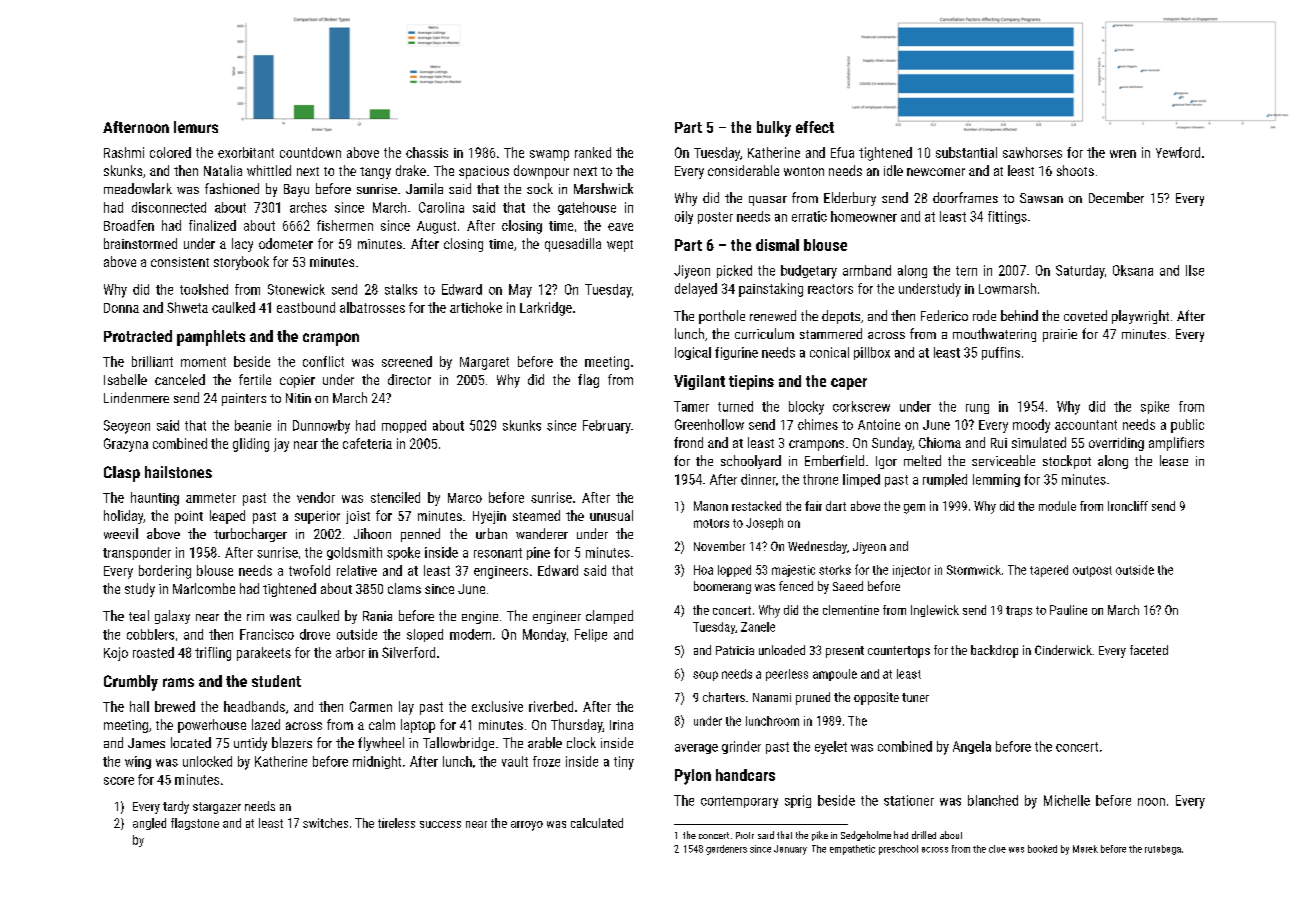 Image resolution: width=1308 pixels, height=924 pixels. I want to click on bulky, so click(774, 129).
